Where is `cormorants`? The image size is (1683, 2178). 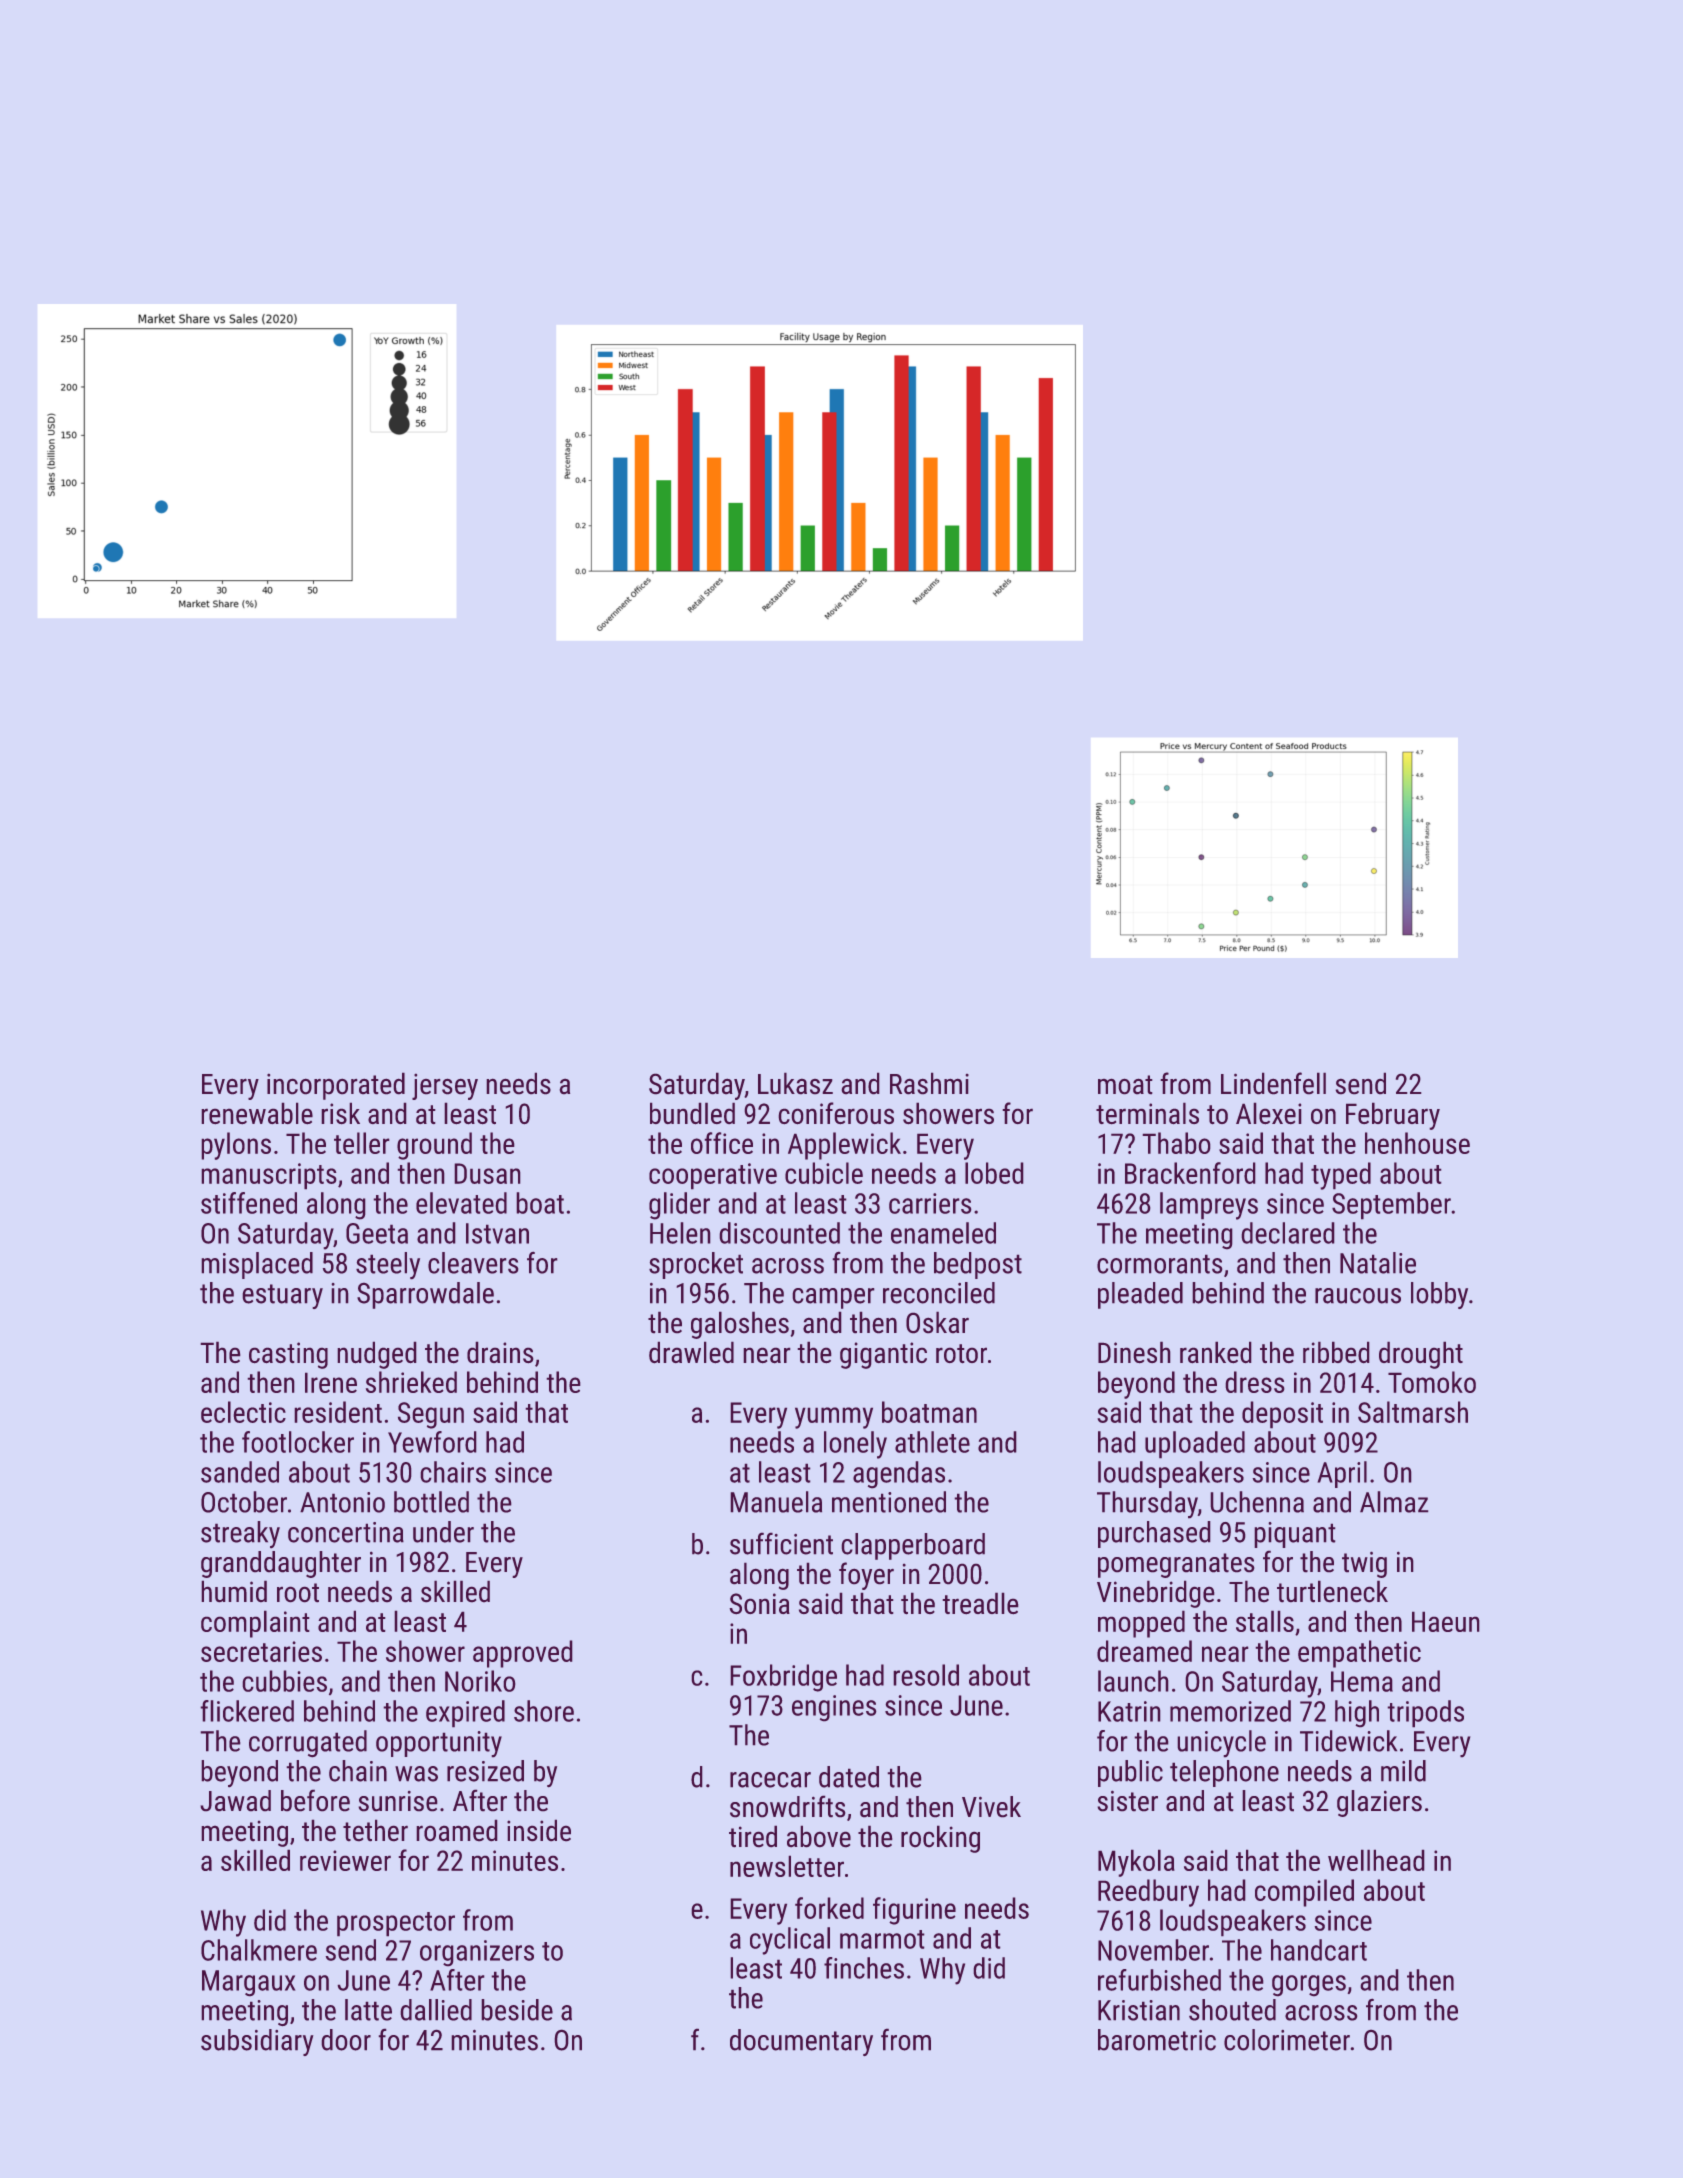 cormorants is located at coordinates (1159, 1264).
